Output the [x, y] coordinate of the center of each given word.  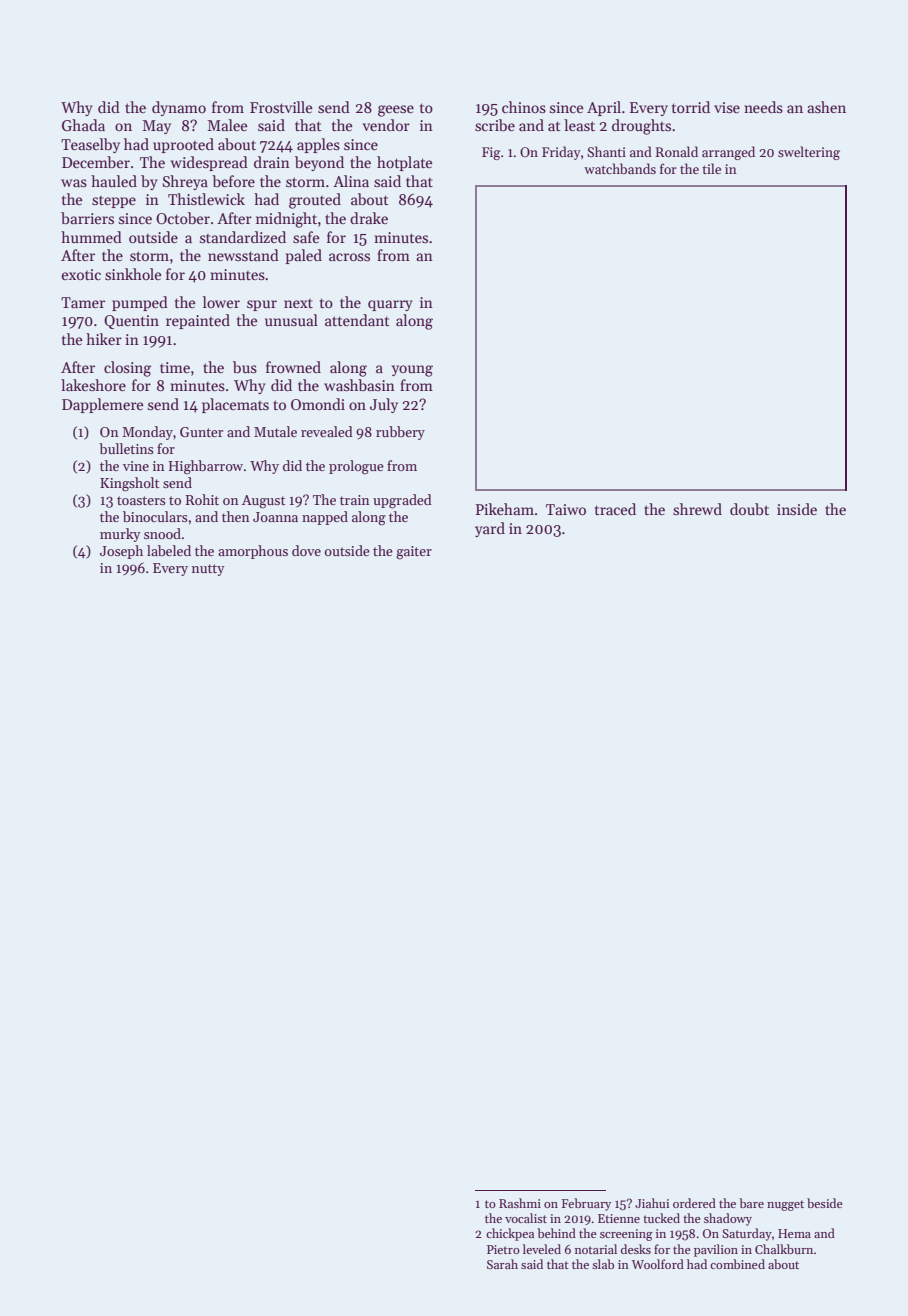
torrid [691, 107]
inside [797, 509]
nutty [208, 570]
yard [490, 529]
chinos [524, 107]
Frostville [281, 107]
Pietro [503, 1249]
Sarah [502, 1264]
